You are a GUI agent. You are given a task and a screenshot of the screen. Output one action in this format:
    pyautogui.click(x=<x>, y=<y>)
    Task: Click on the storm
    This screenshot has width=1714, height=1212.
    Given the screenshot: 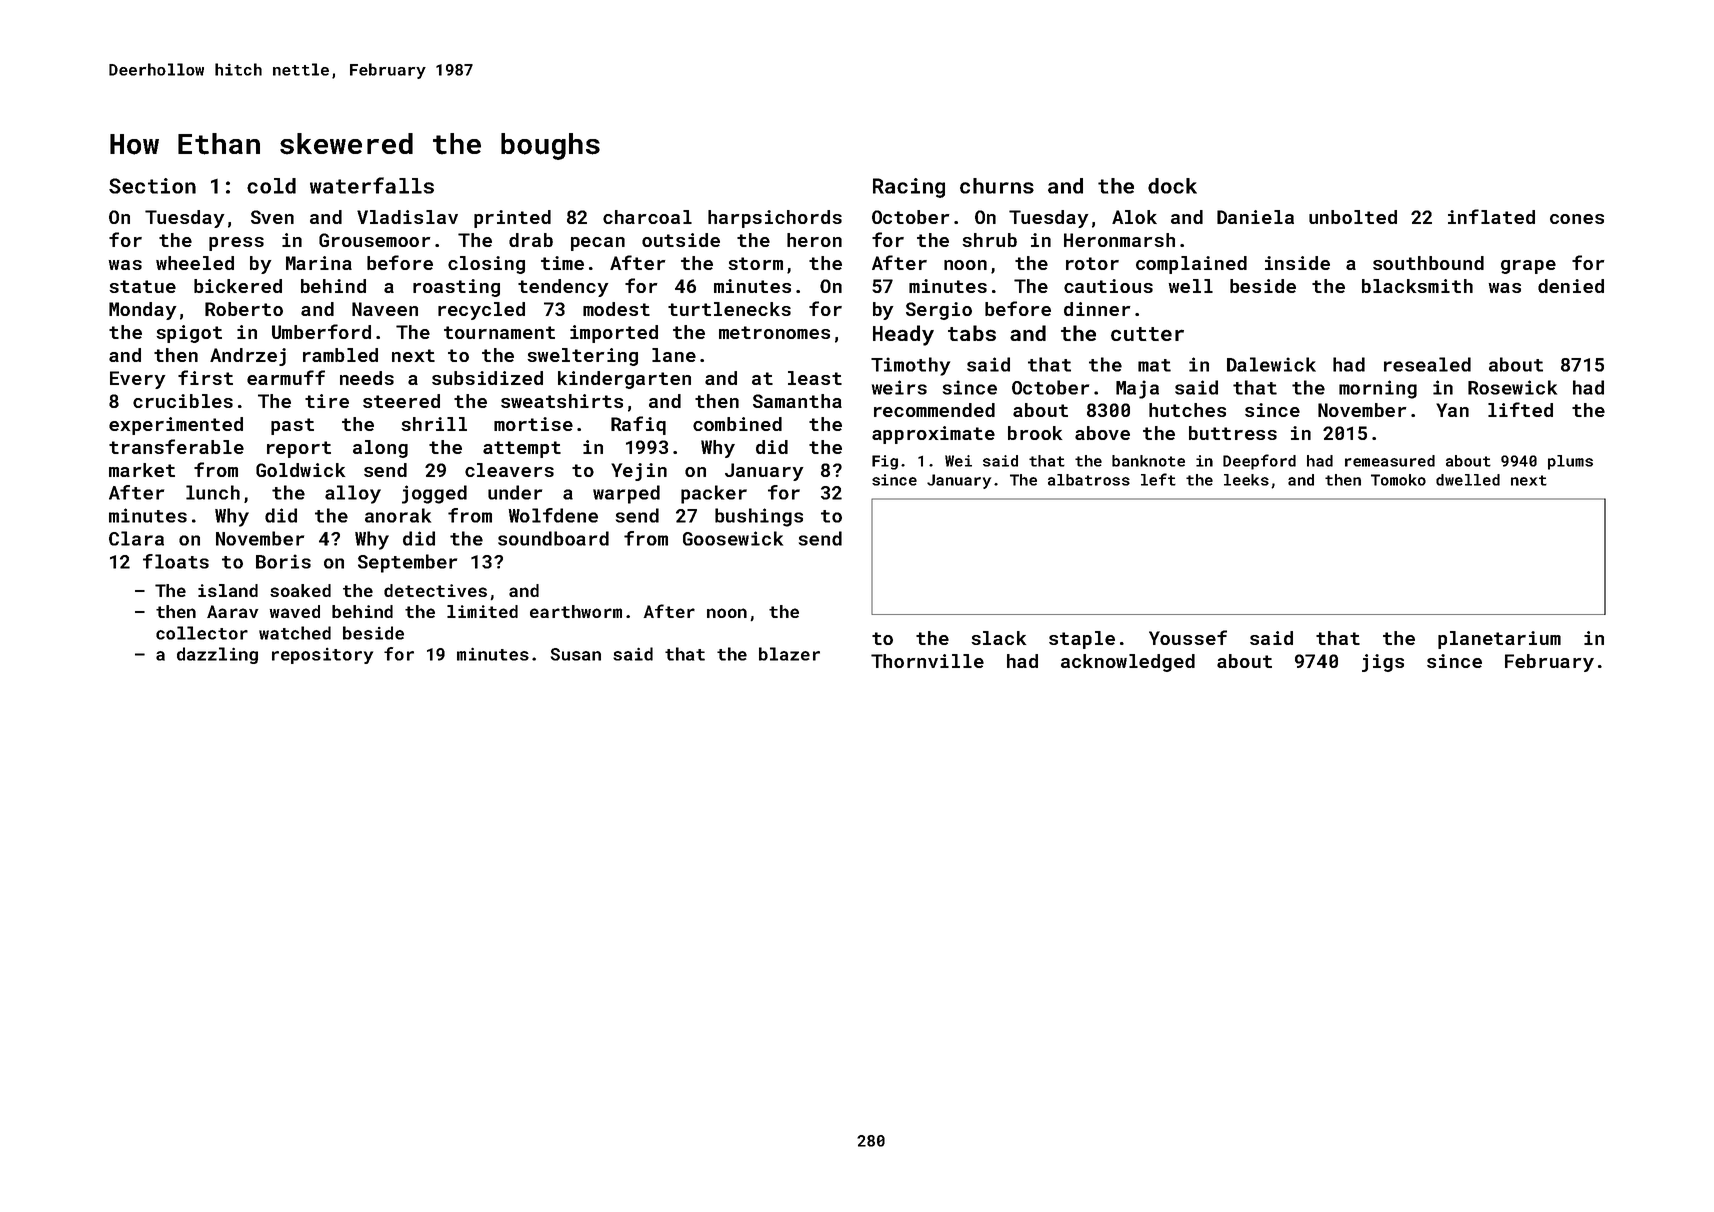 What is the action you would take?
    pyautogui.click(x=755, y=263)
